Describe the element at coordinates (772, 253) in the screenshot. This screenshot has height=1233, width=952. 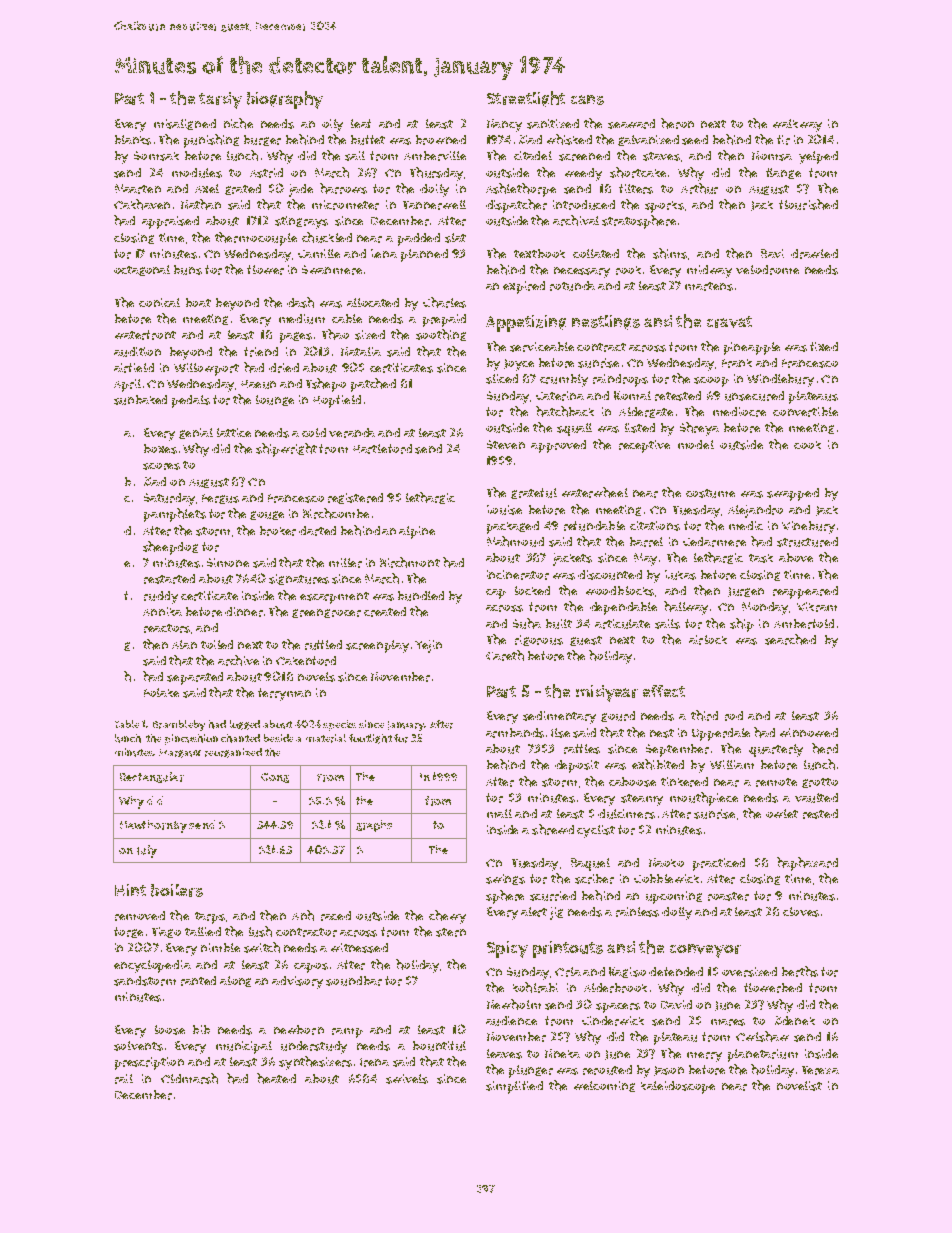
I see `Ravi` at that location.
